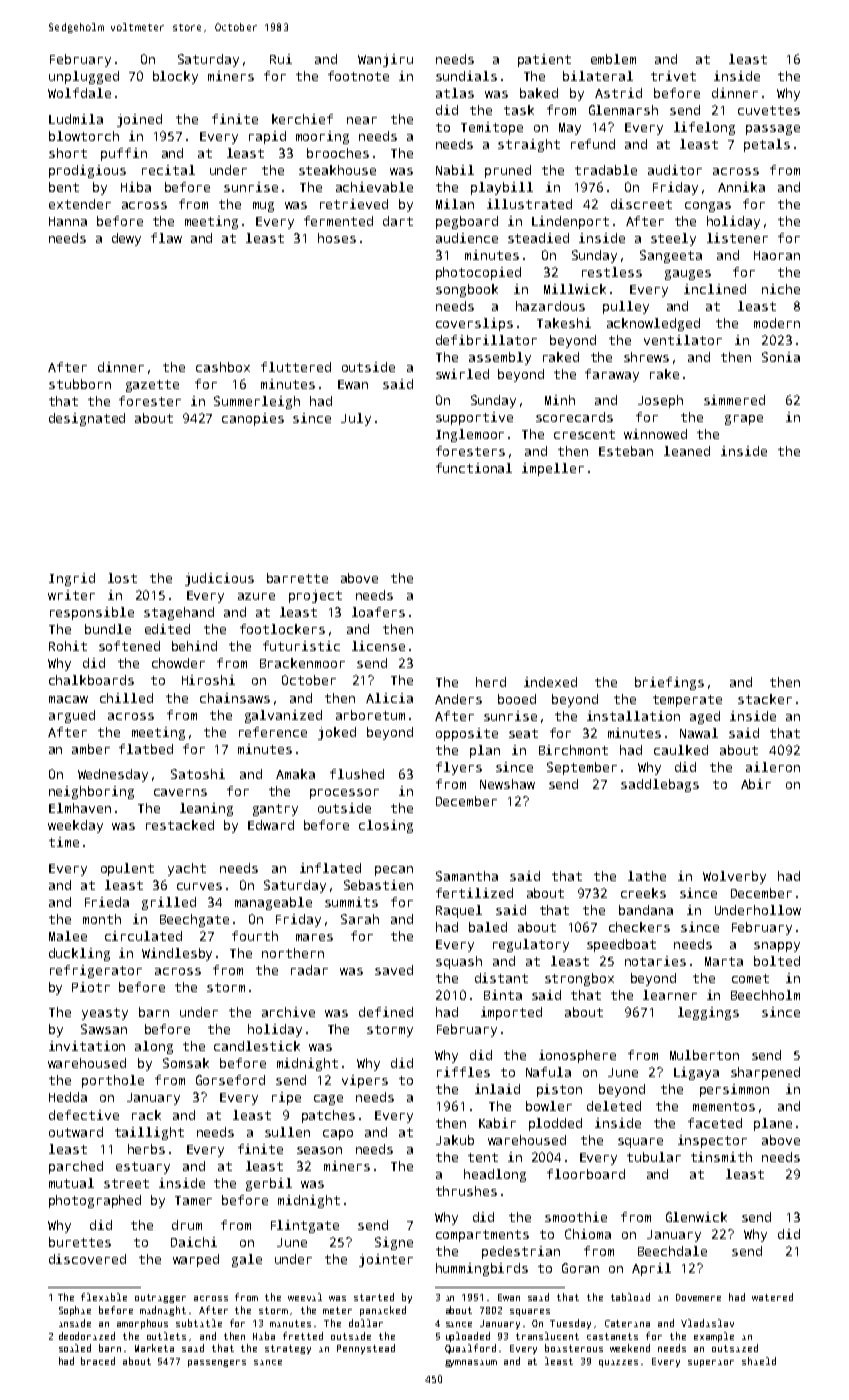 This screenshot has width=849, height=1400. Describe the element at coordinates (582, 768) in the screenshot. I see `September` at that location.
